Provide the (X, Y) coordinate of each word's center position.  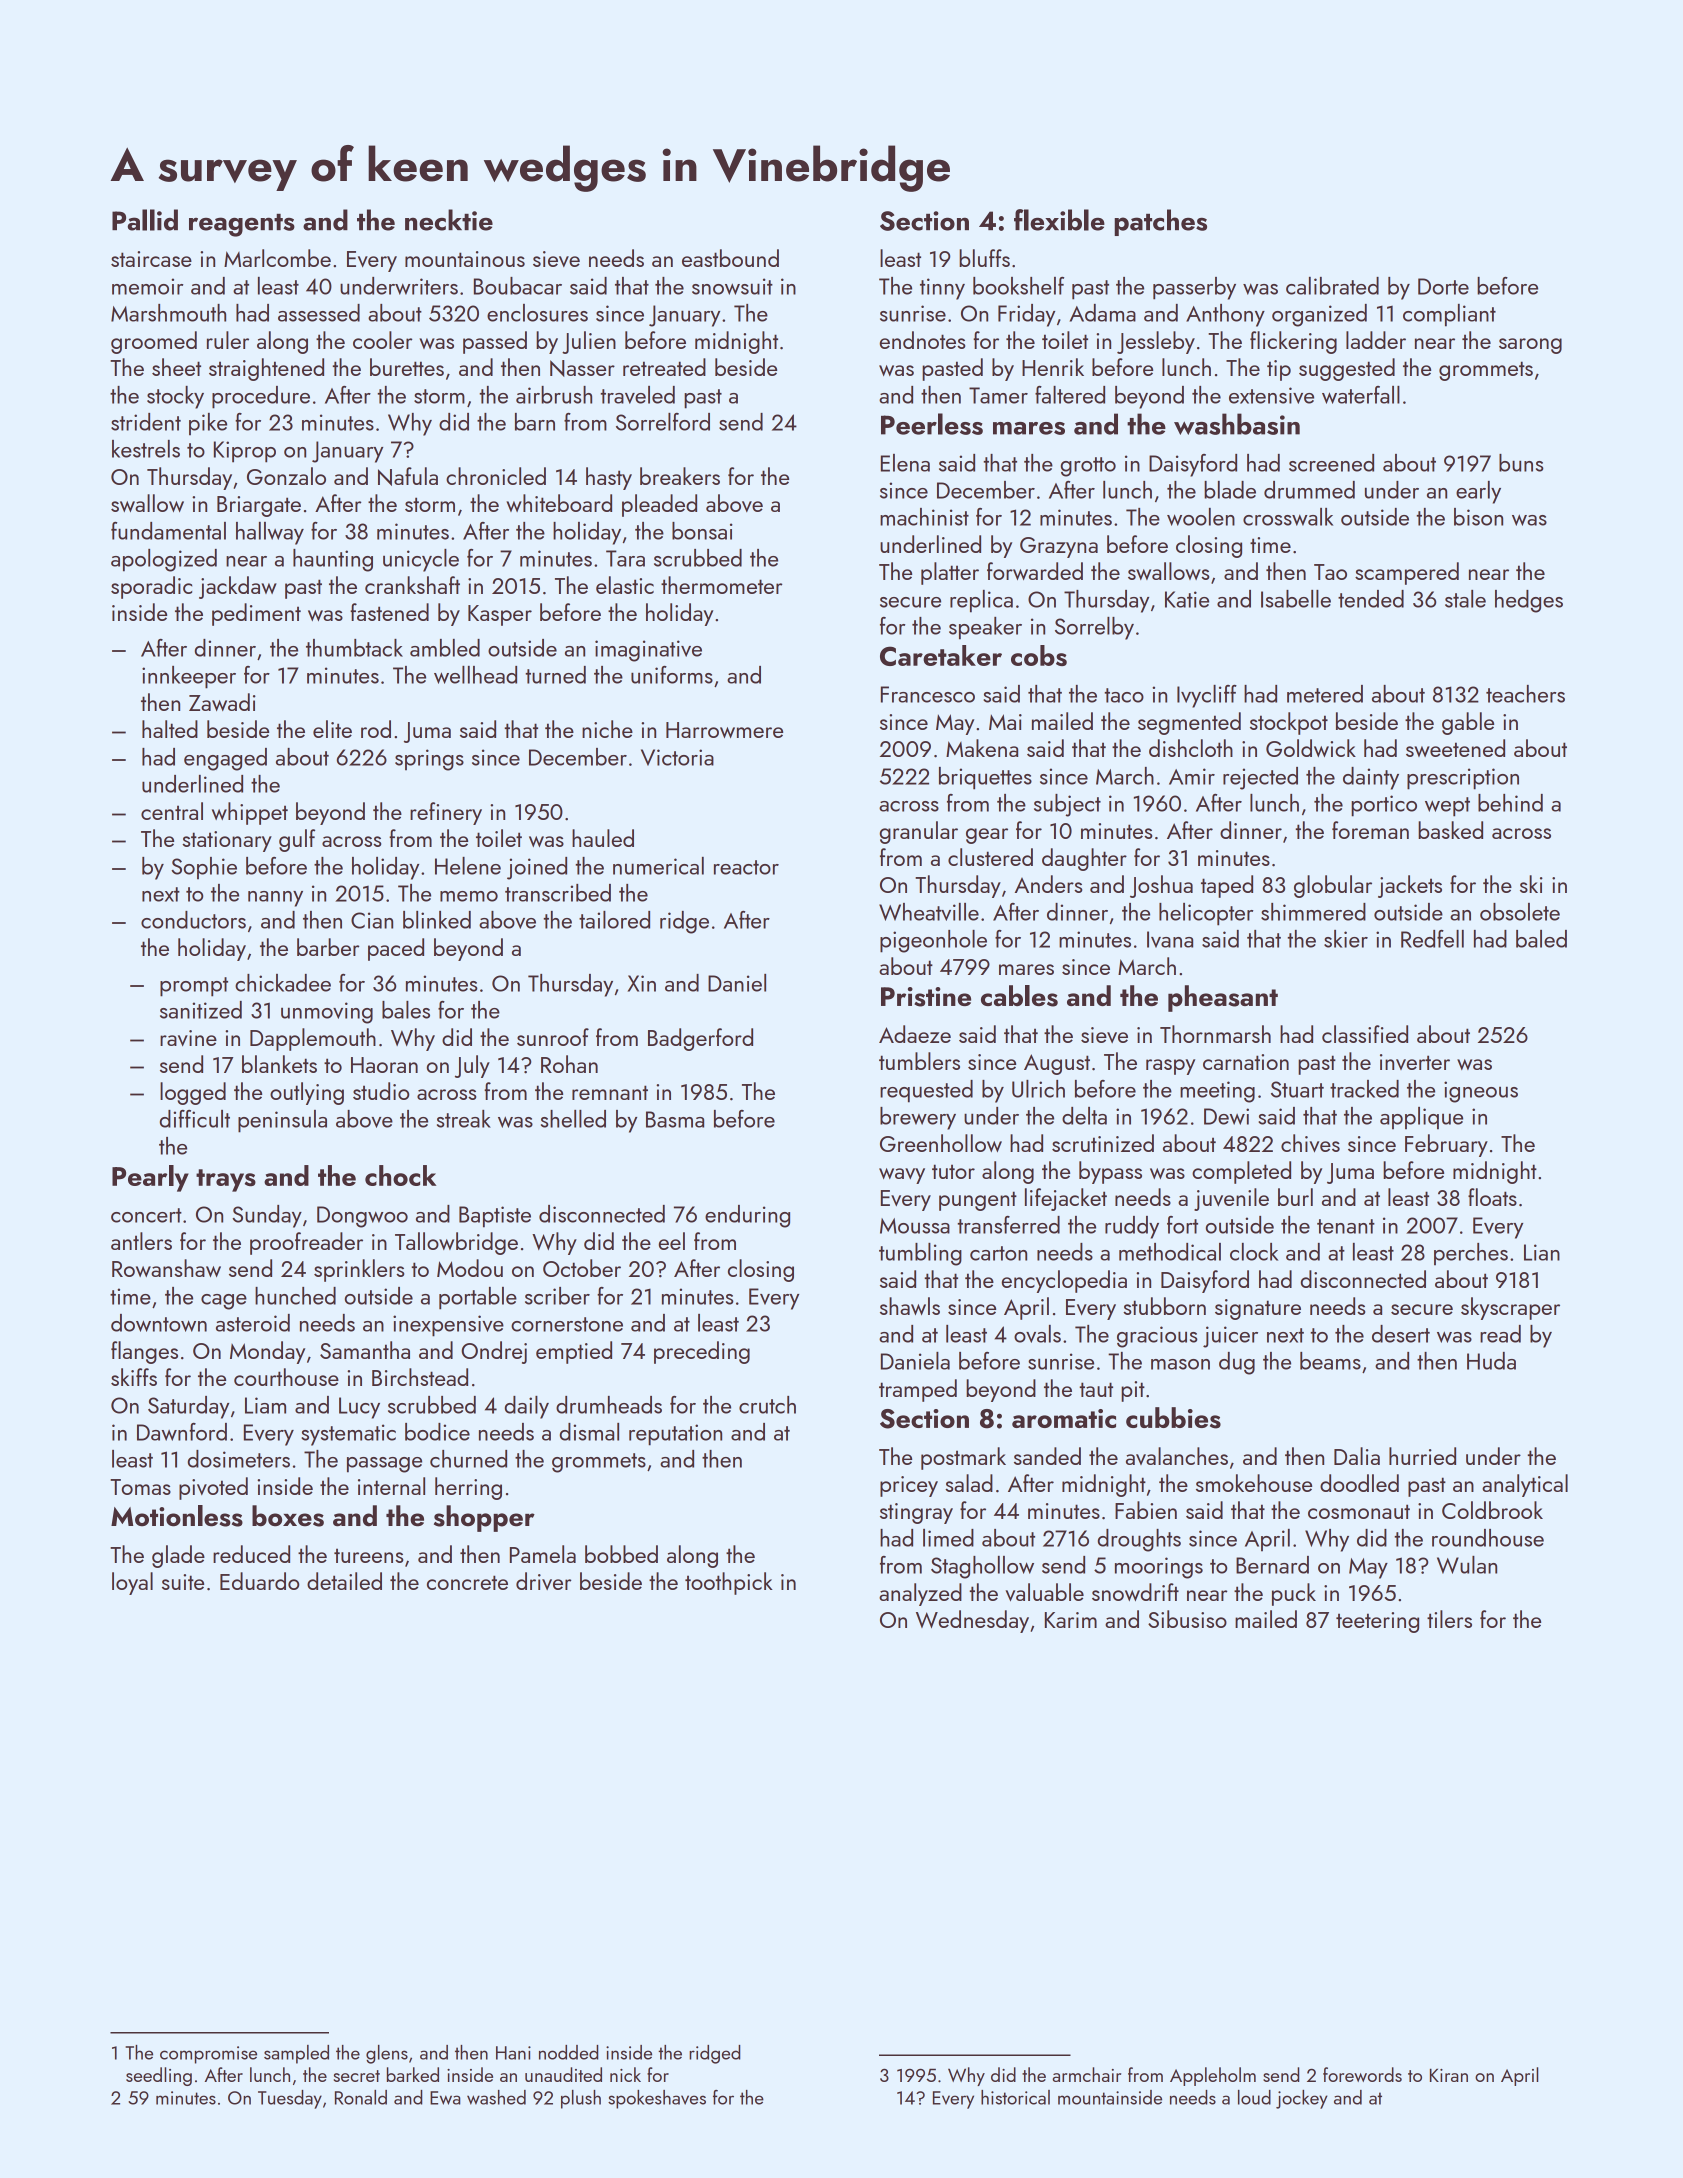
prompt (194, 987)
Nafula (408, 476)
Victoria (677, 757)
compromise (208, 2055)
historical (1015, 2097)
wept (1447, 807)
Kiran (1449, 2075)
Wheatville (929, 912)
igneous (1481, 1092)
